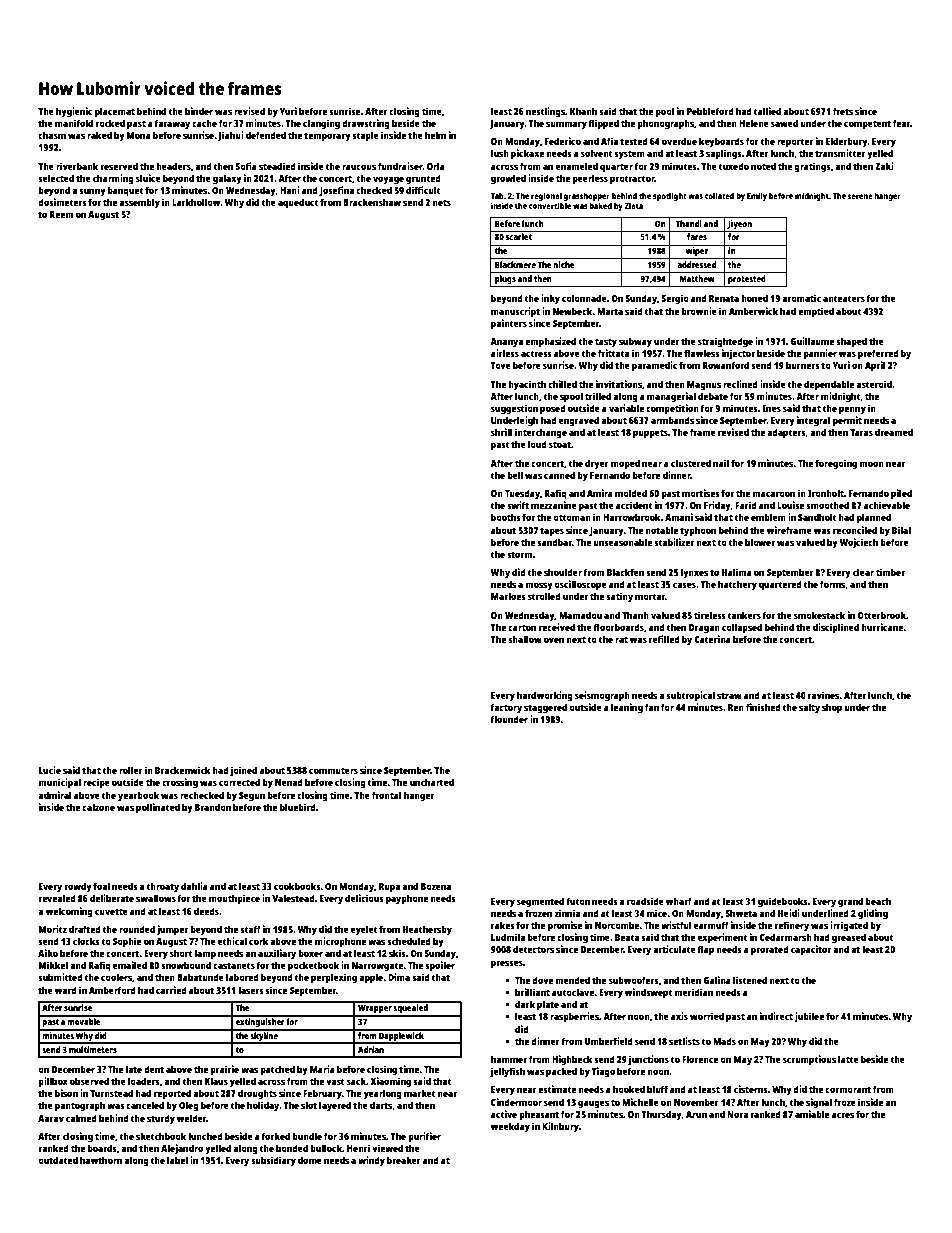 The image size is (952, 1233). What do you see at coordinates (50, 770) in the screenshot?
I see `Lucie` at bounding box center [50, 770].
